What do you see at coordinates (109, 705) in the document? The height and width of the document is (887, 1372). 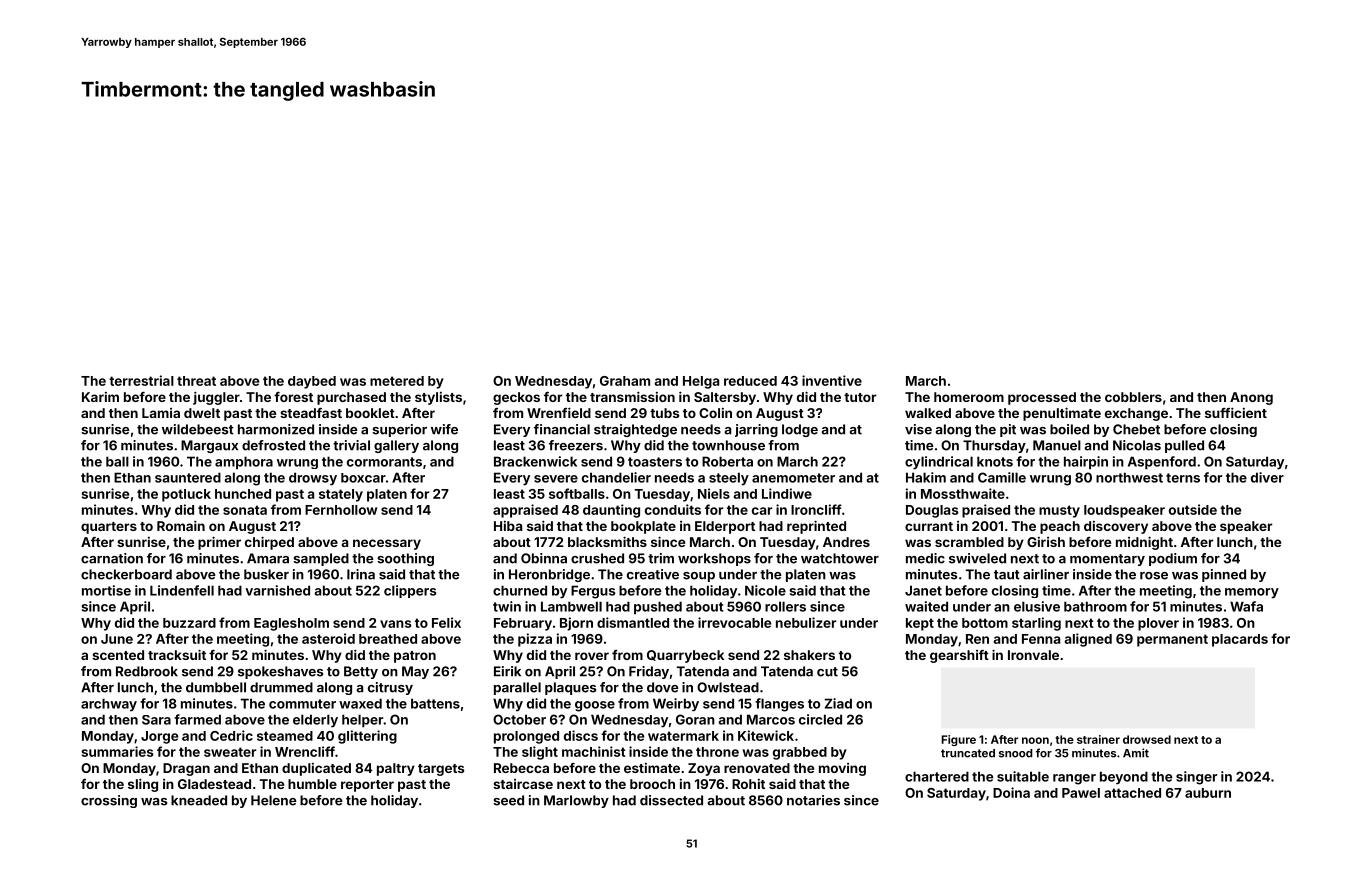 I see `archway` at bounding box center [109, 705].
